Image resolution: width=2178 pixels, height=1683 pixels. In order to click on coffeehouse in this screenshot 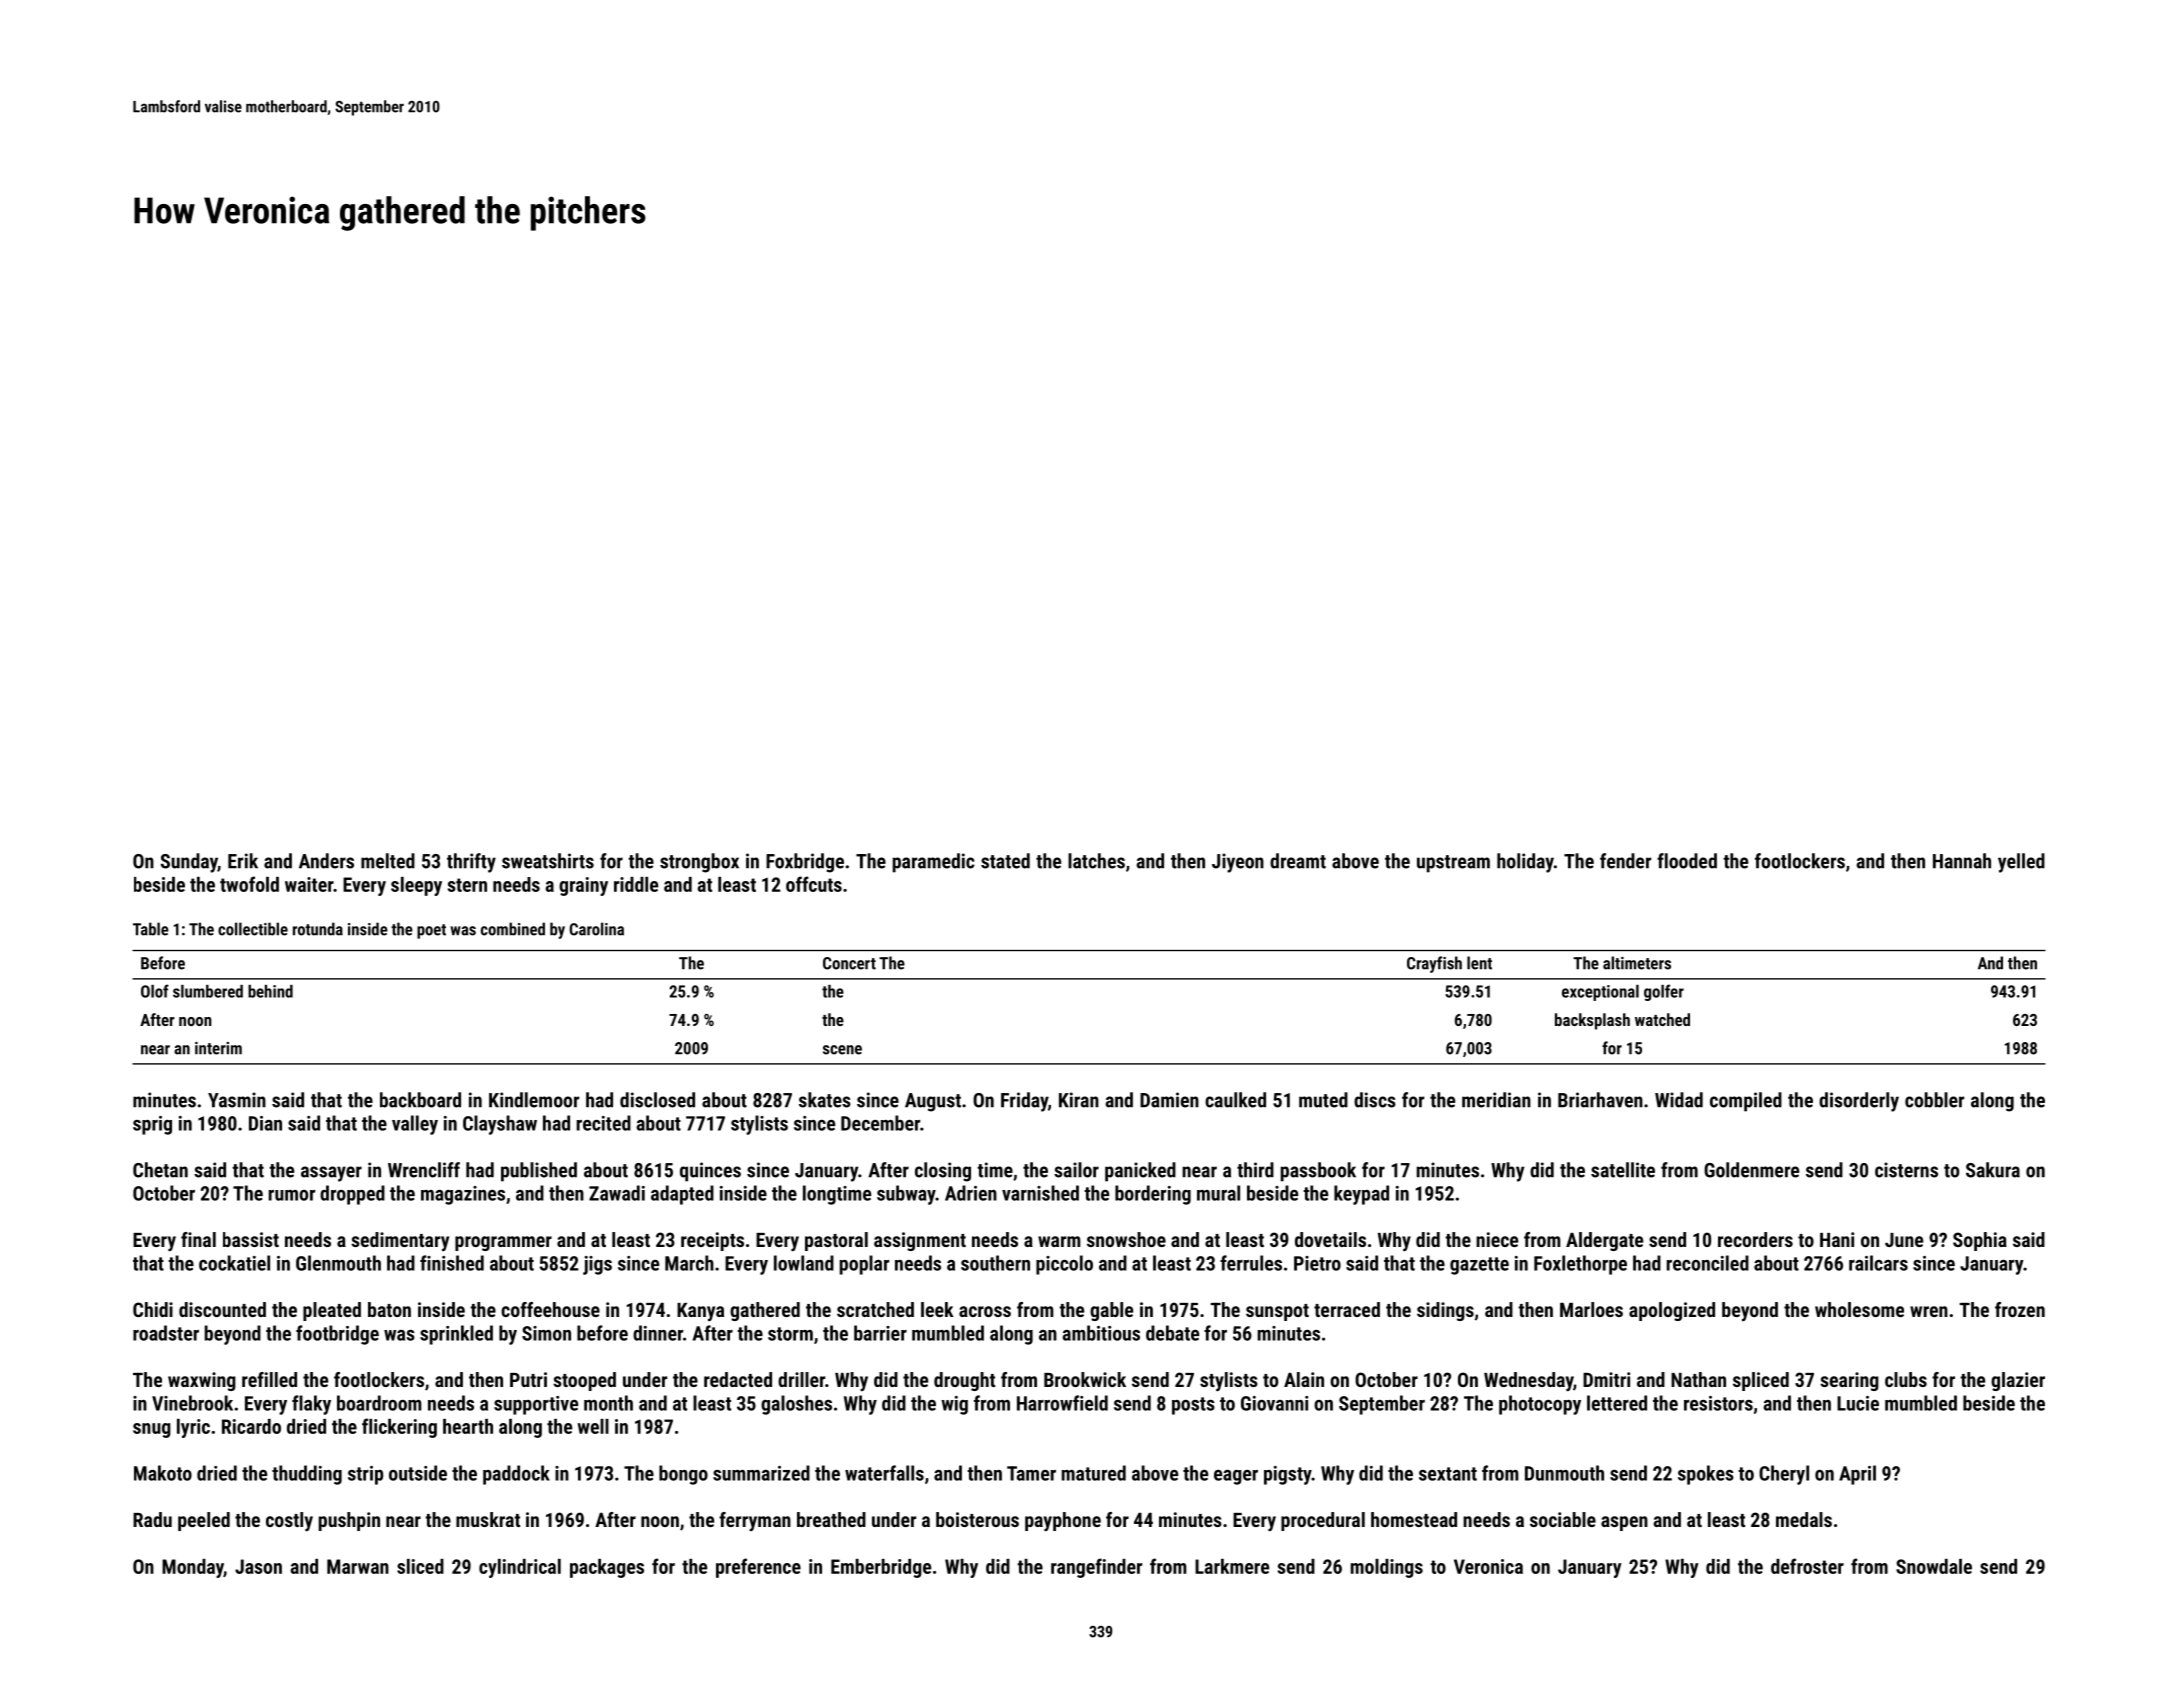, I will do `click(550, 1309)`.
